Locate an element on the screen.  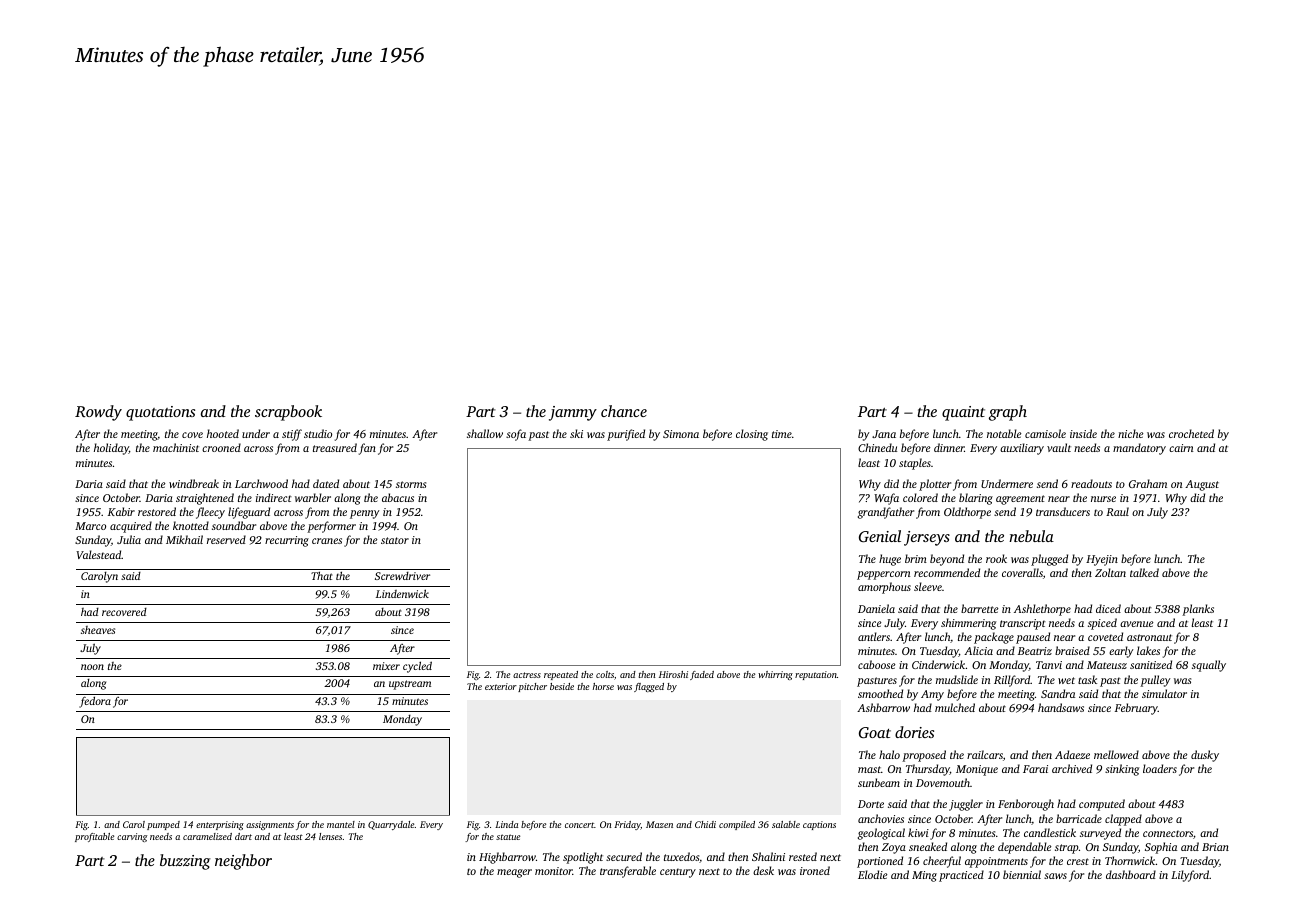
salable is located at coordinates (786, 824).
